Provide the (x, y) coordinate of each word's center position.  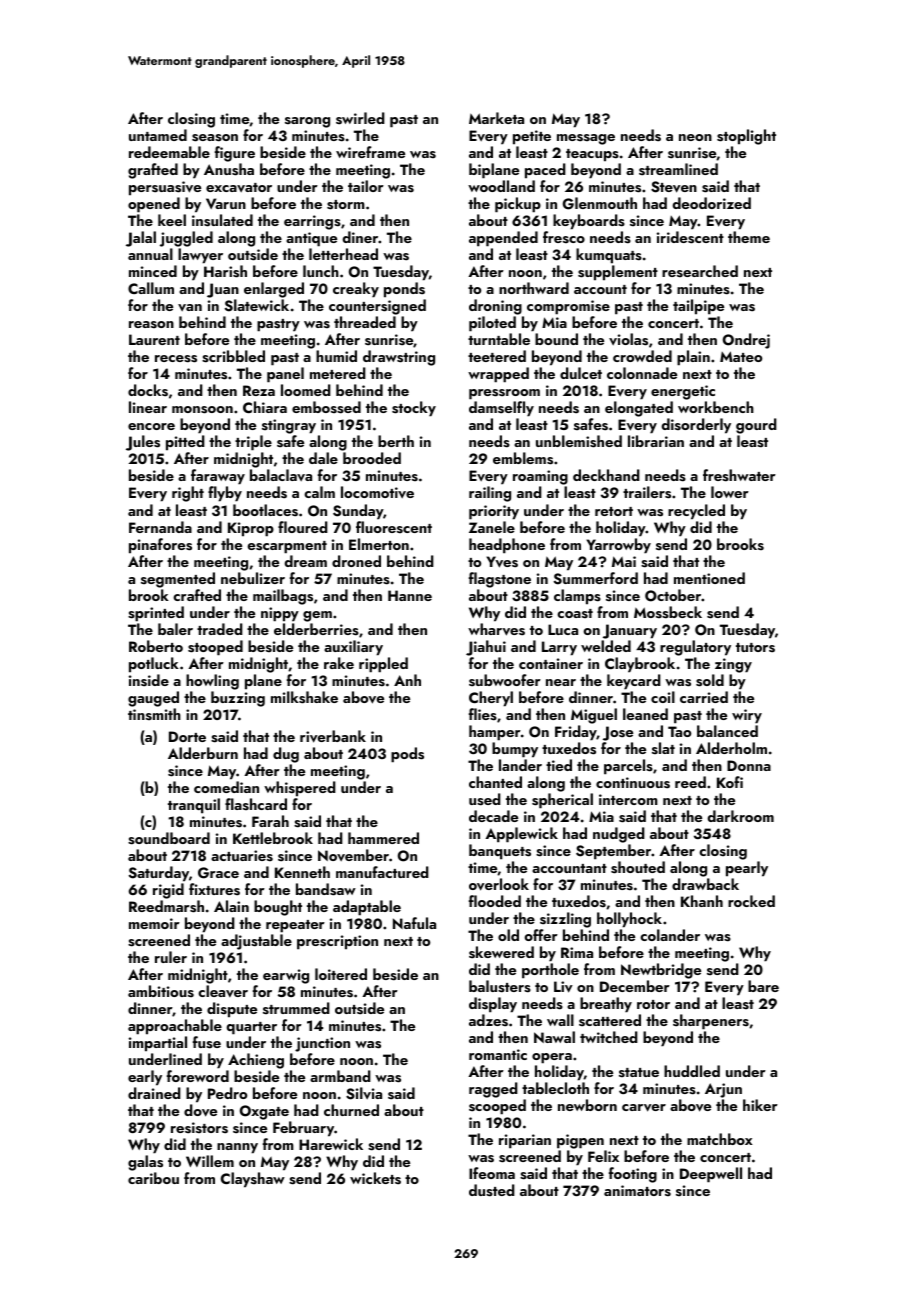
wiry (747, 716)
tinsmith (154, 714)
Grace (218, 873)
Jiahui (486, 648)
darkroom (740, 816)
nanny (237, 1148)
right (188, 494)
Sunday (358, 512)
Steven (674, 187)
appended (503, 239)
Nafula (414, 923)
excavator (239, 187)
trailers (647, 492)
